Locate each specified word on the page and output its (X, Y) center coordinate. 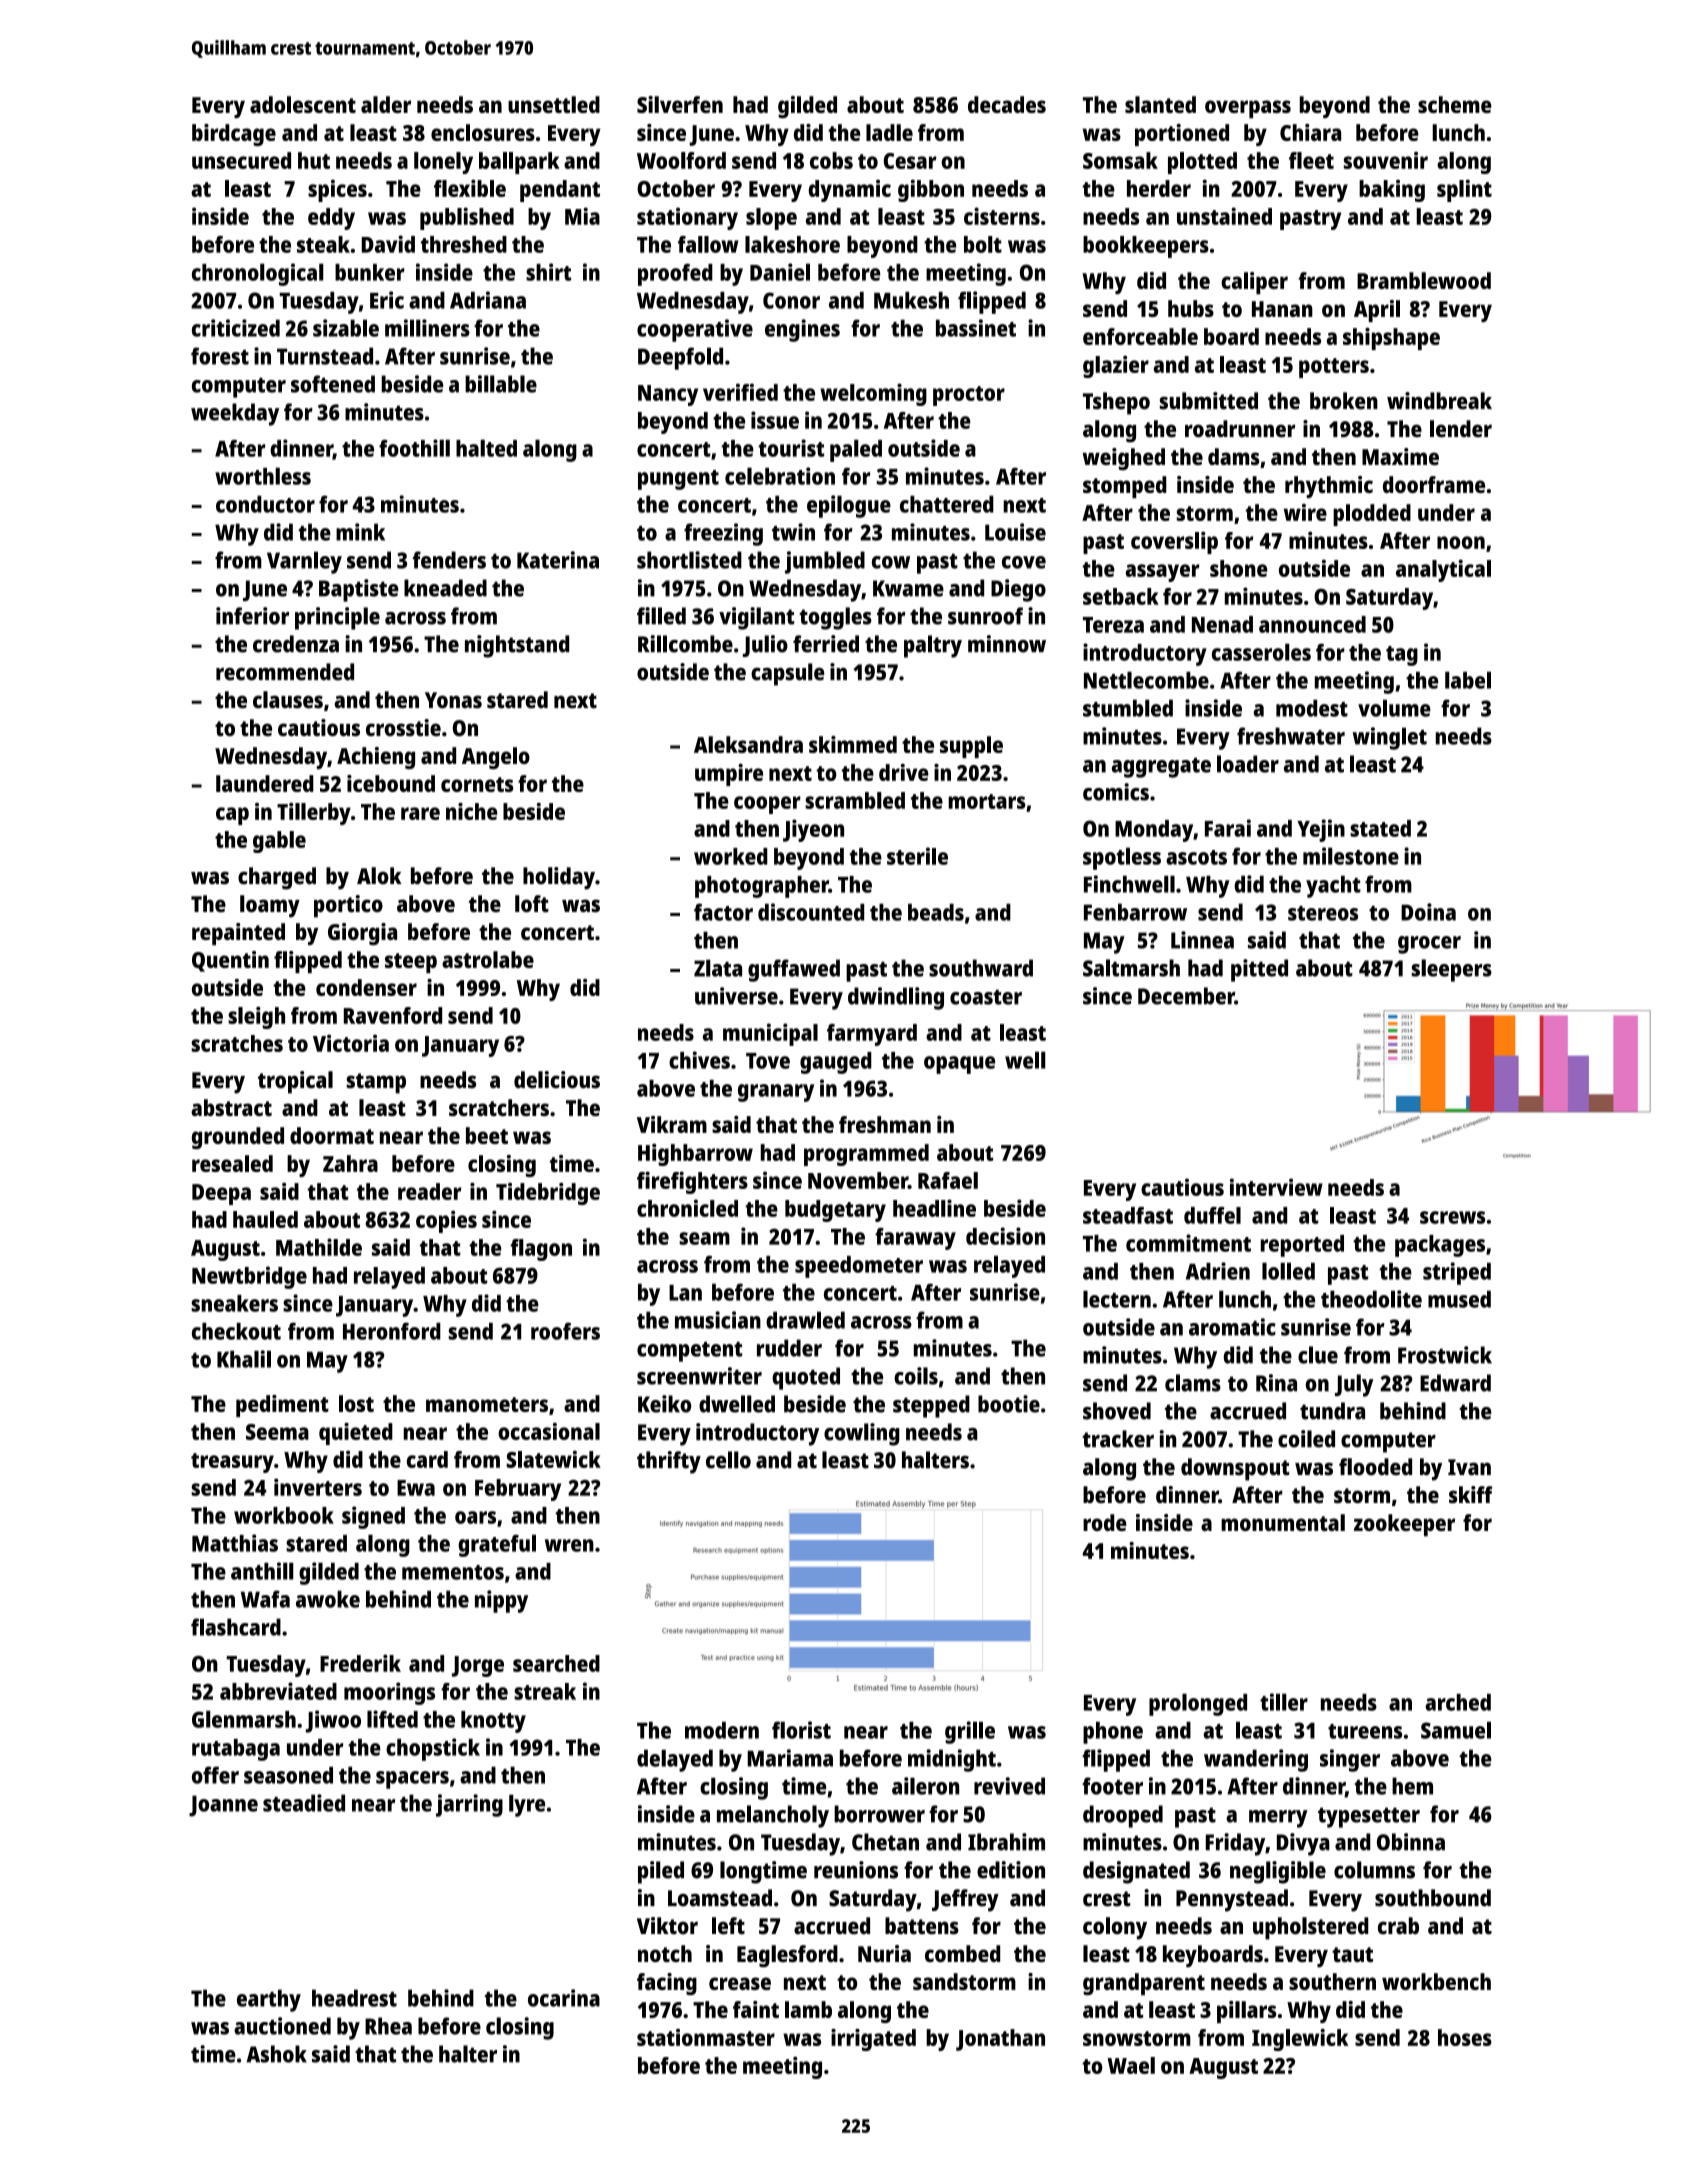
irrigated (873, 2040)
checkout (236, 1331)
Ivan (1469, 1467)
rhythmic (1329, 487)
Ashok (276, 2054)
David (388, 244)
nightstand (517, 646)
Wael (1131, 2065)
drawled (805, 1320)
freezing (723, 534)
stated (1380, 828)
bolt (983, 244)
